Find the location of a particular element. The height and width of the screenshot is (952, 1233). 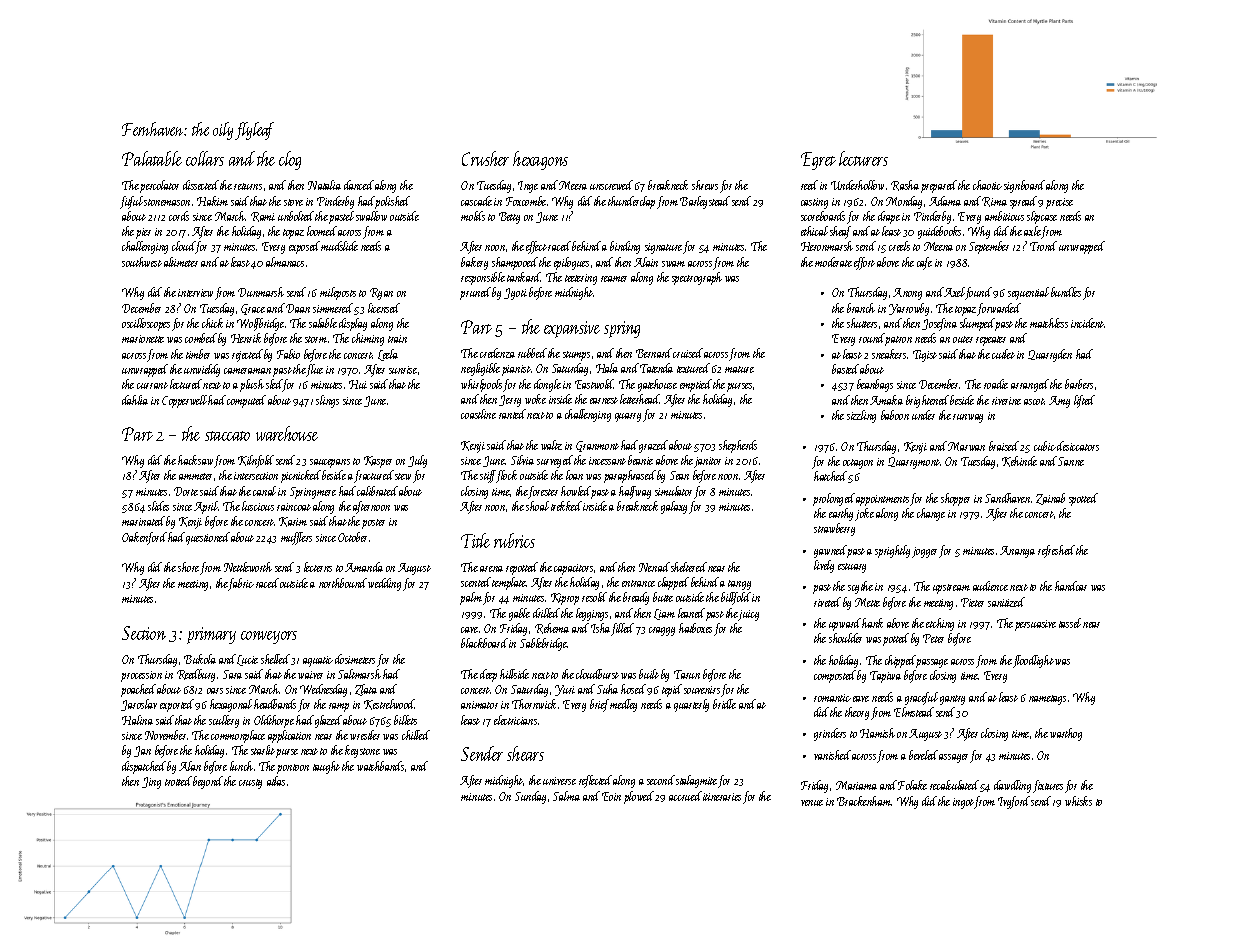

Zainab is located at coordinates (1050, 499).
